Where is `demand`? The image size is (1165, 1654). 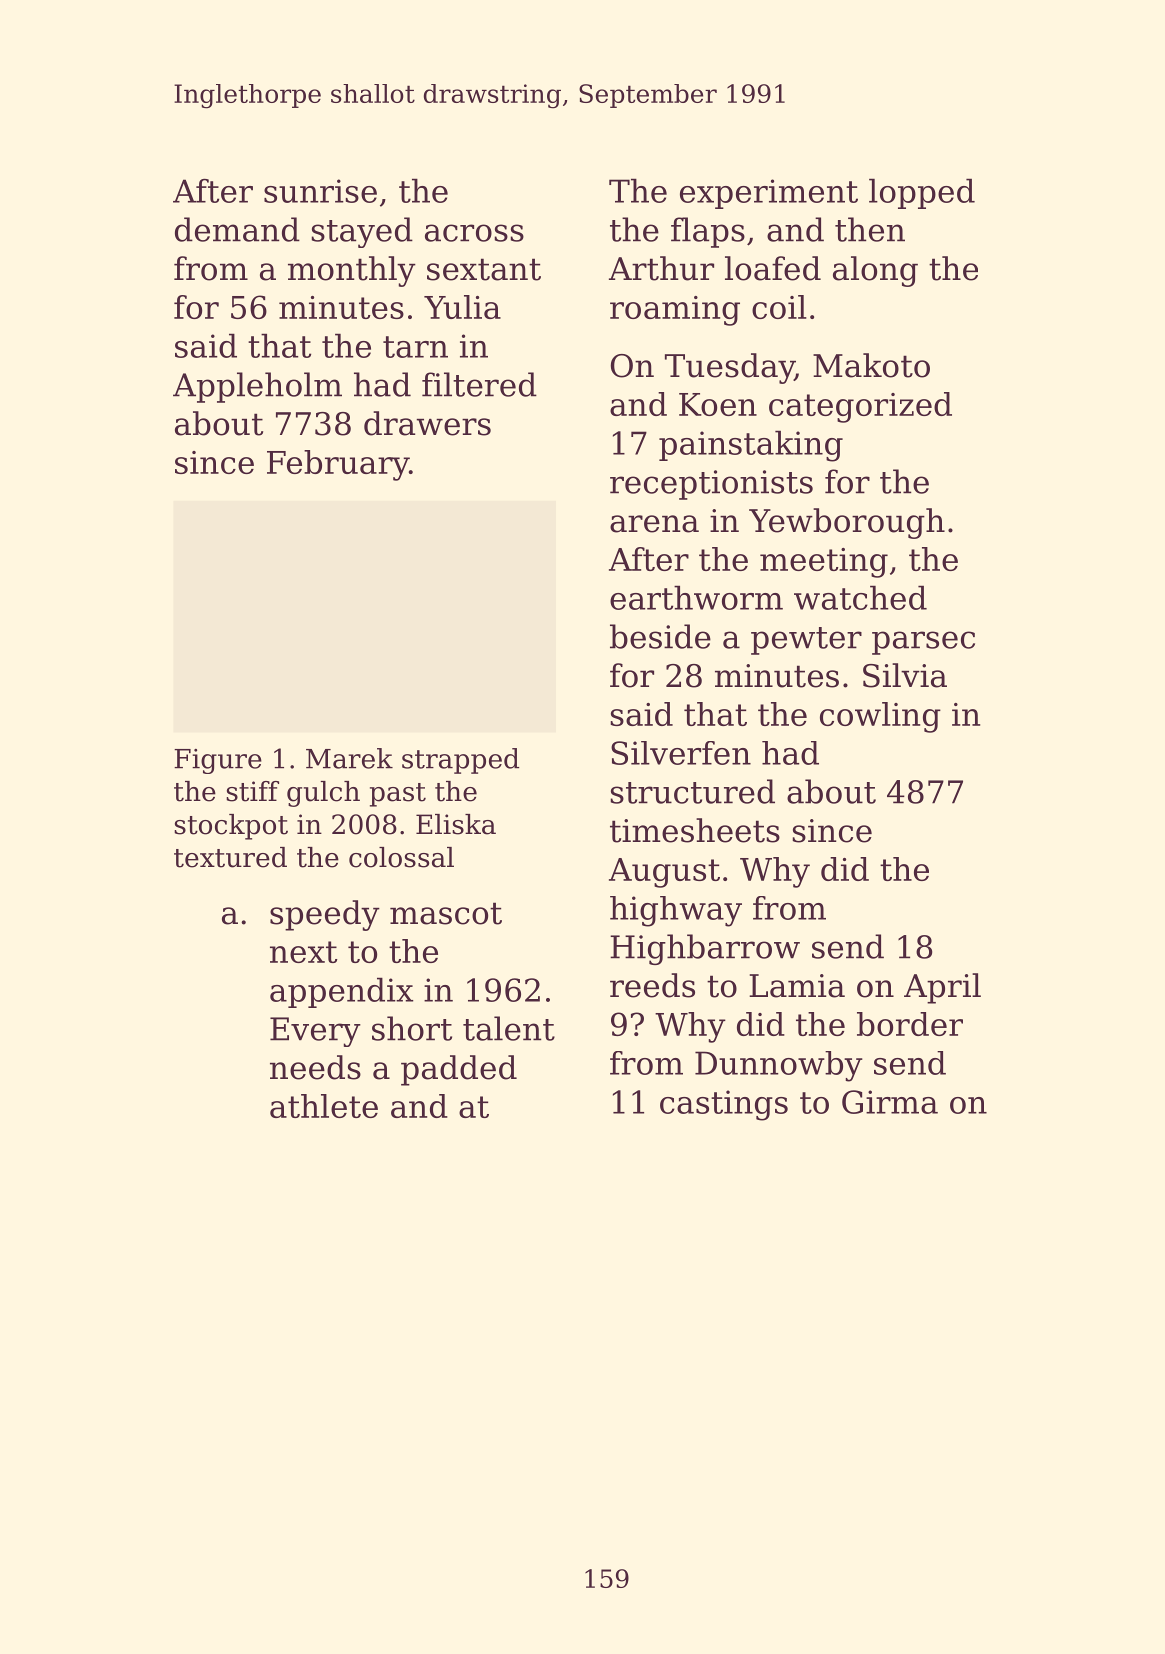
demand is located at coordinates (237, 229).
